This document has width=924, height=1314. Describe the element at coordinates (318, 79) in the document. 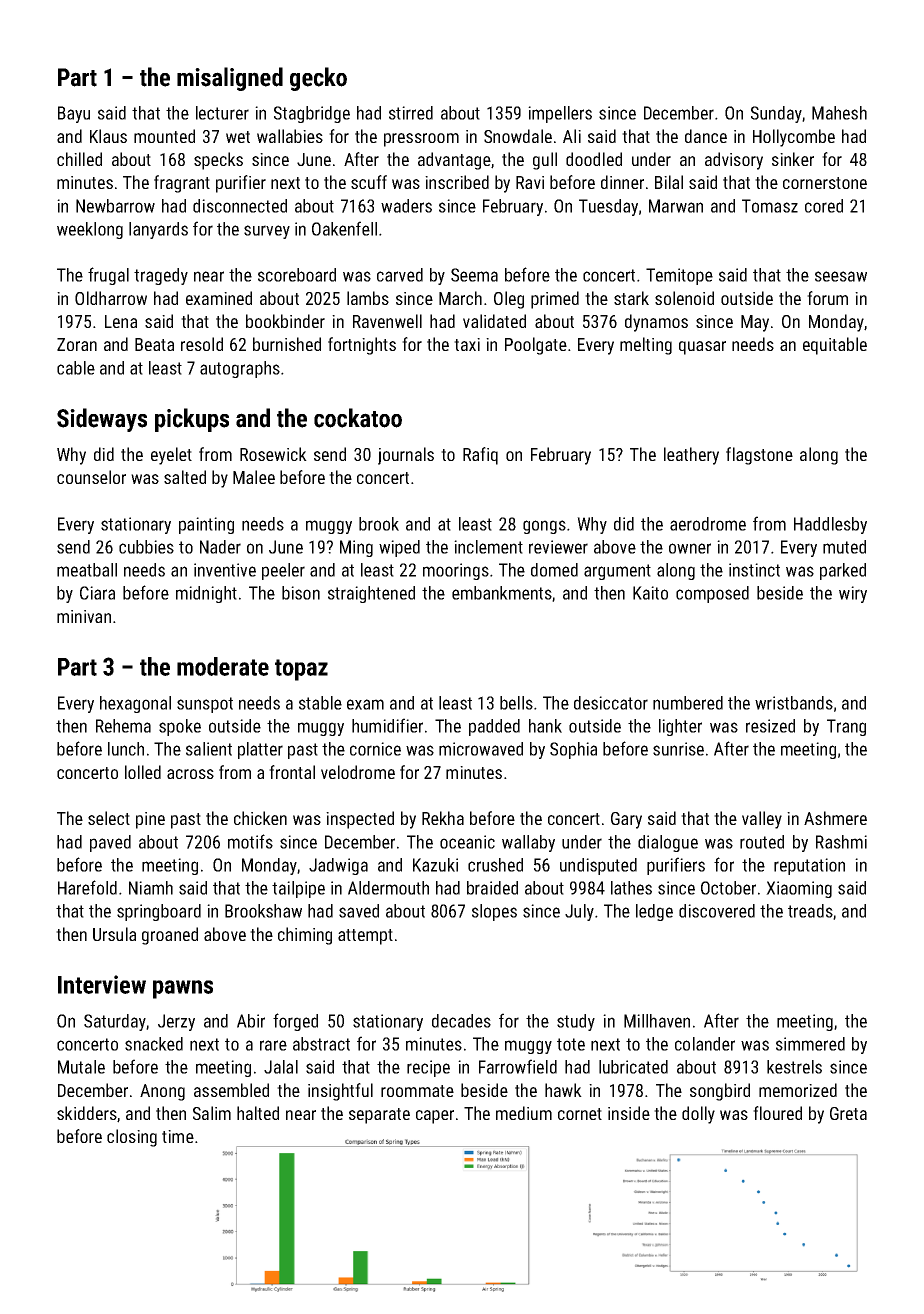

I see `gecko` at that location.
